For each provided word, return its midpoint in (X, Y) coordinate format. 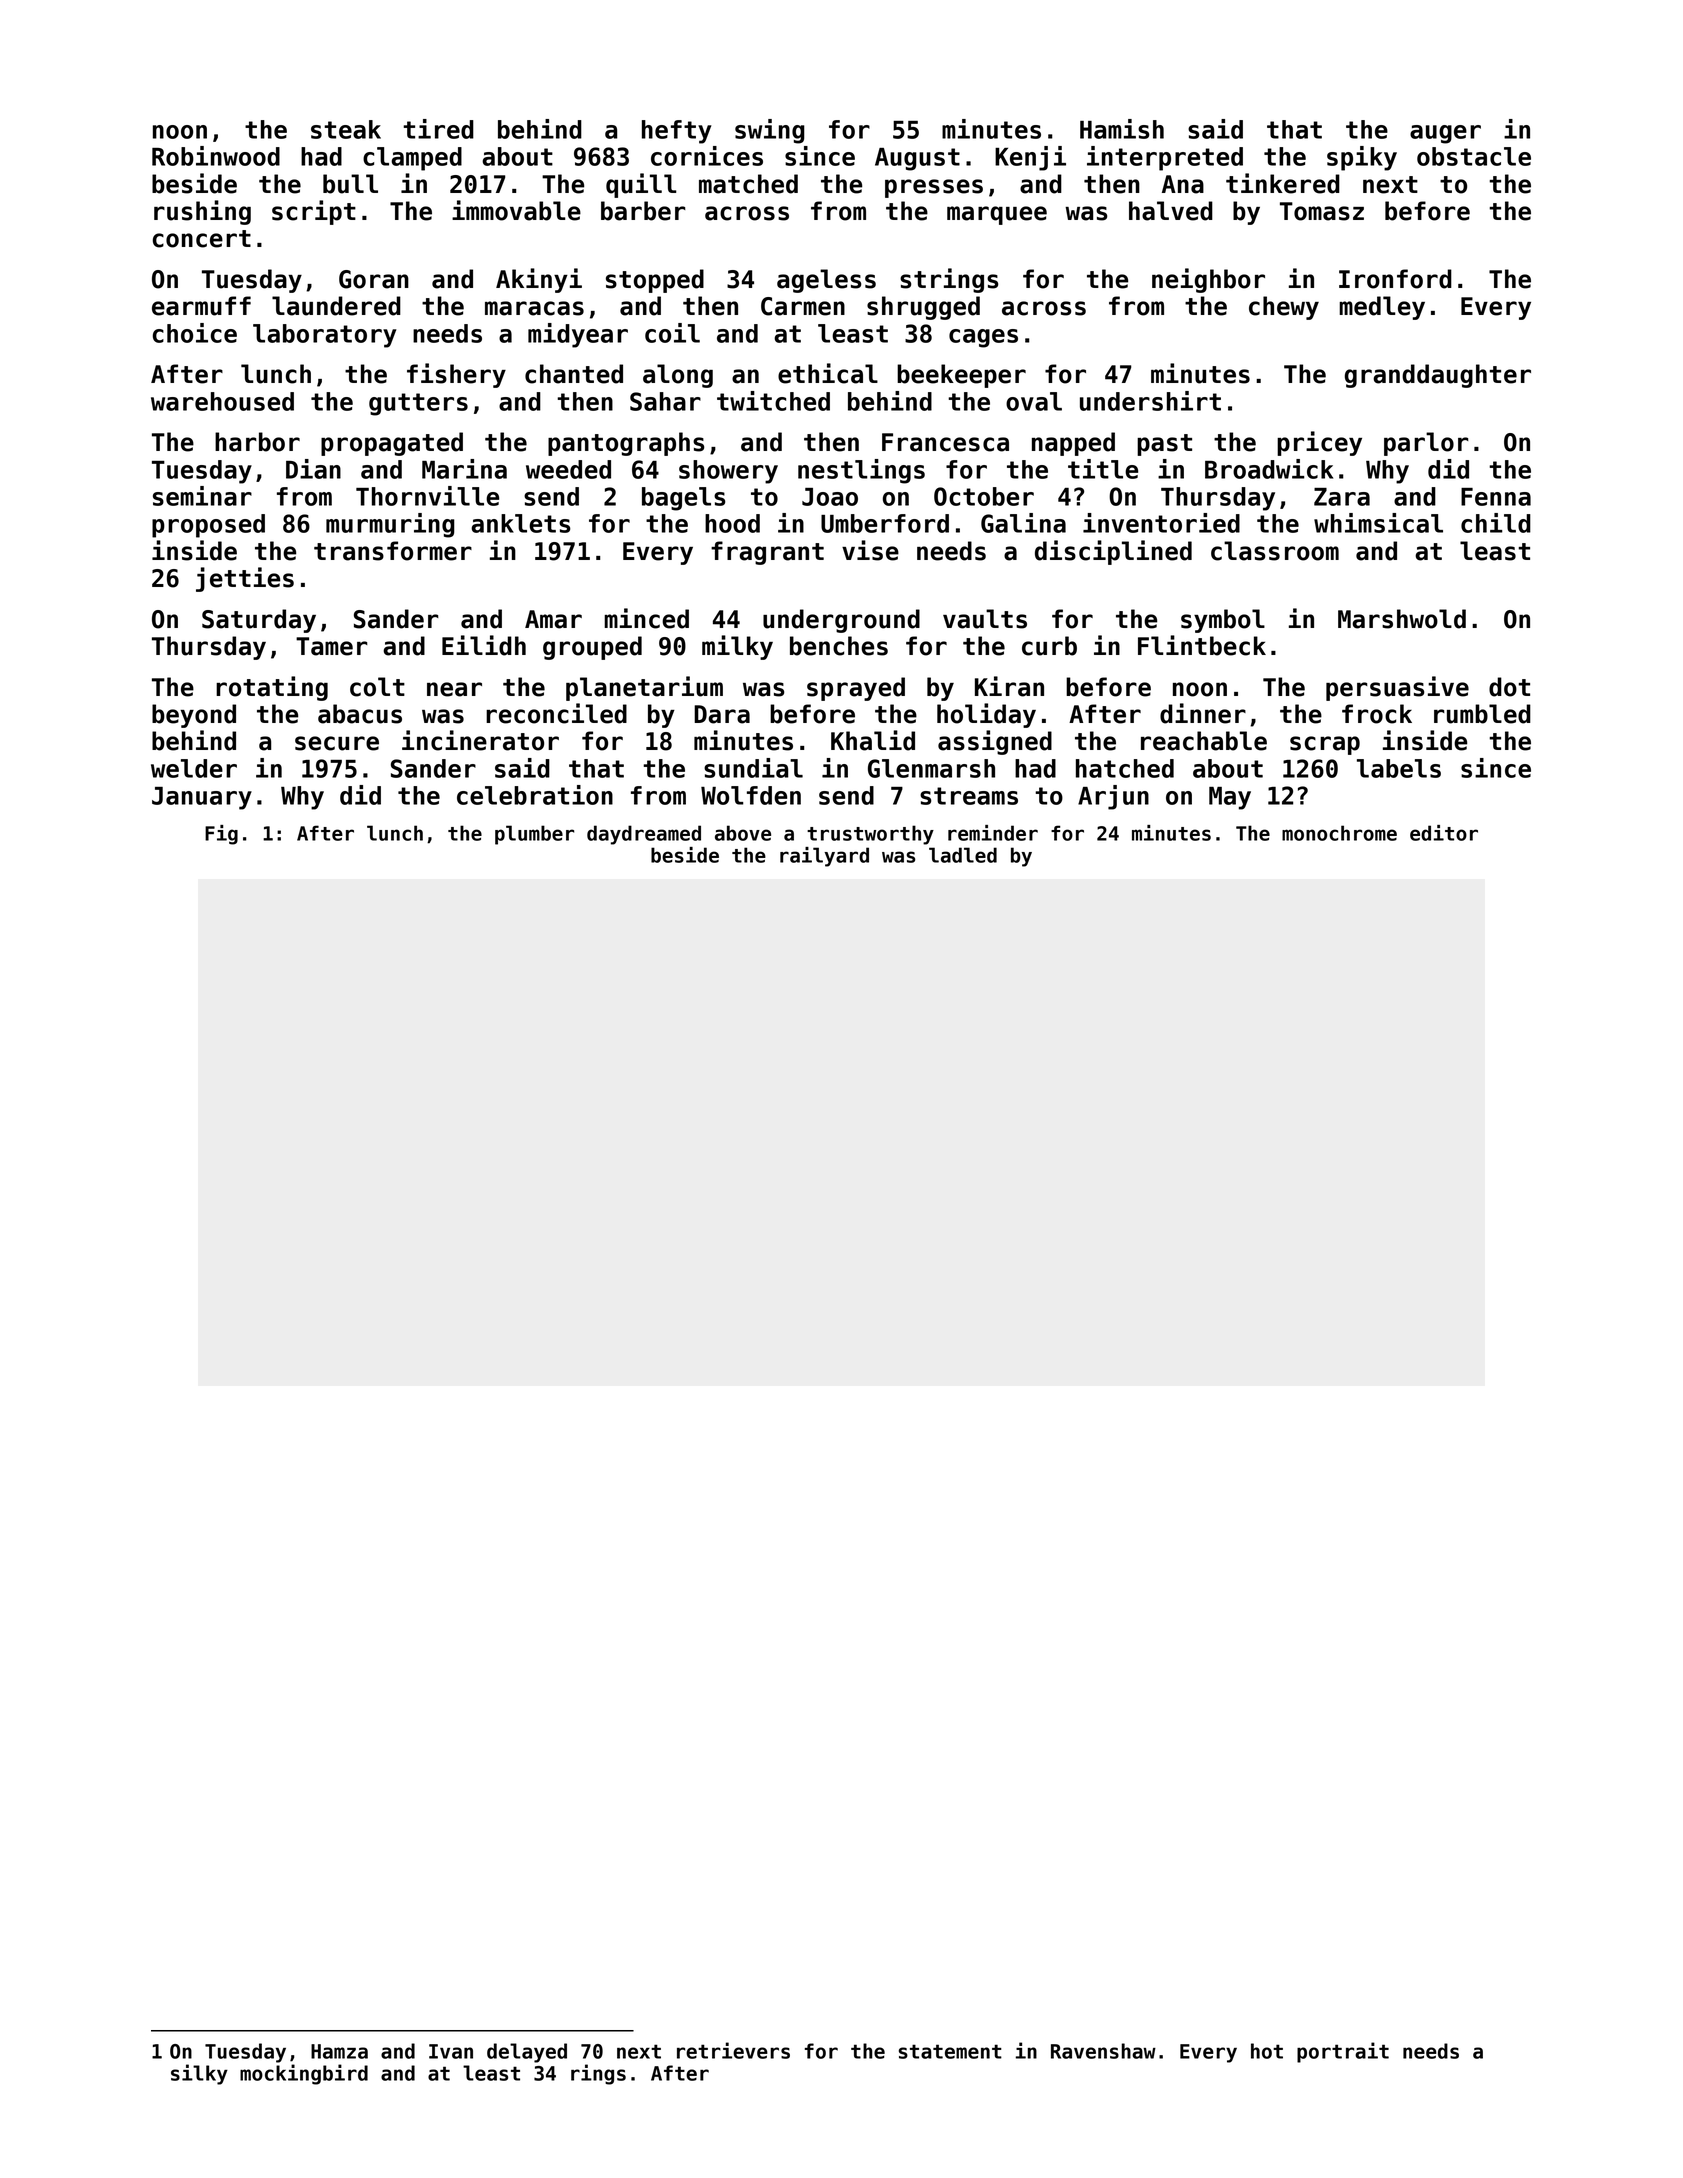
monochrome (1339, 833)
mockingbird (304, 2074)
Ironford (1395, 279)
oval (1034, 401)
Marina (464, 469)
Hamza (339, 2051)
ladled (963, 855)
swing (770, 131)
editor (1444, 833)
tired (438, 129)
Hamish (1122, 129)
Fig (221, 835)
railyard (824, 857)
